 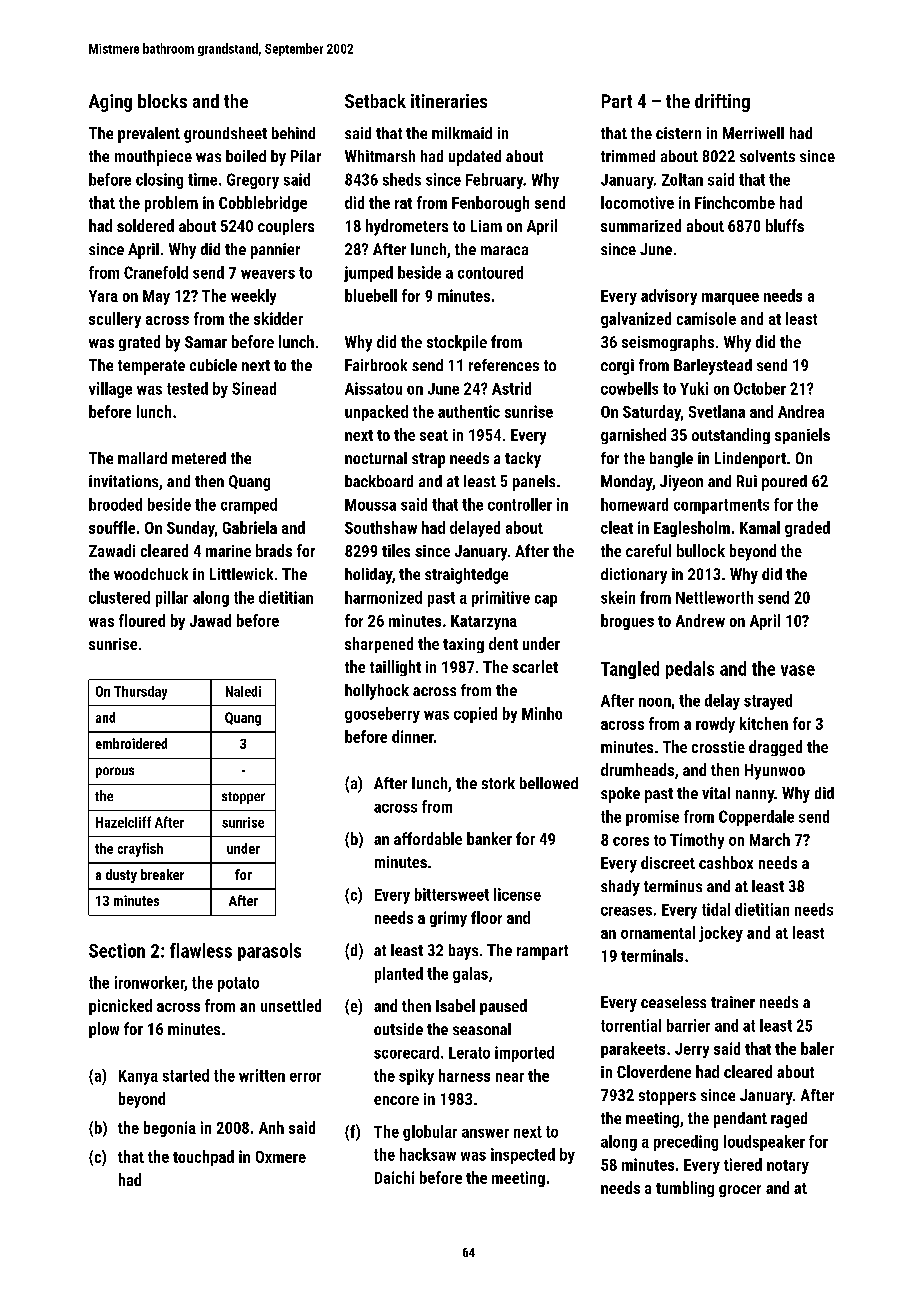 I want to click on license, so click(x=517, y=894).
